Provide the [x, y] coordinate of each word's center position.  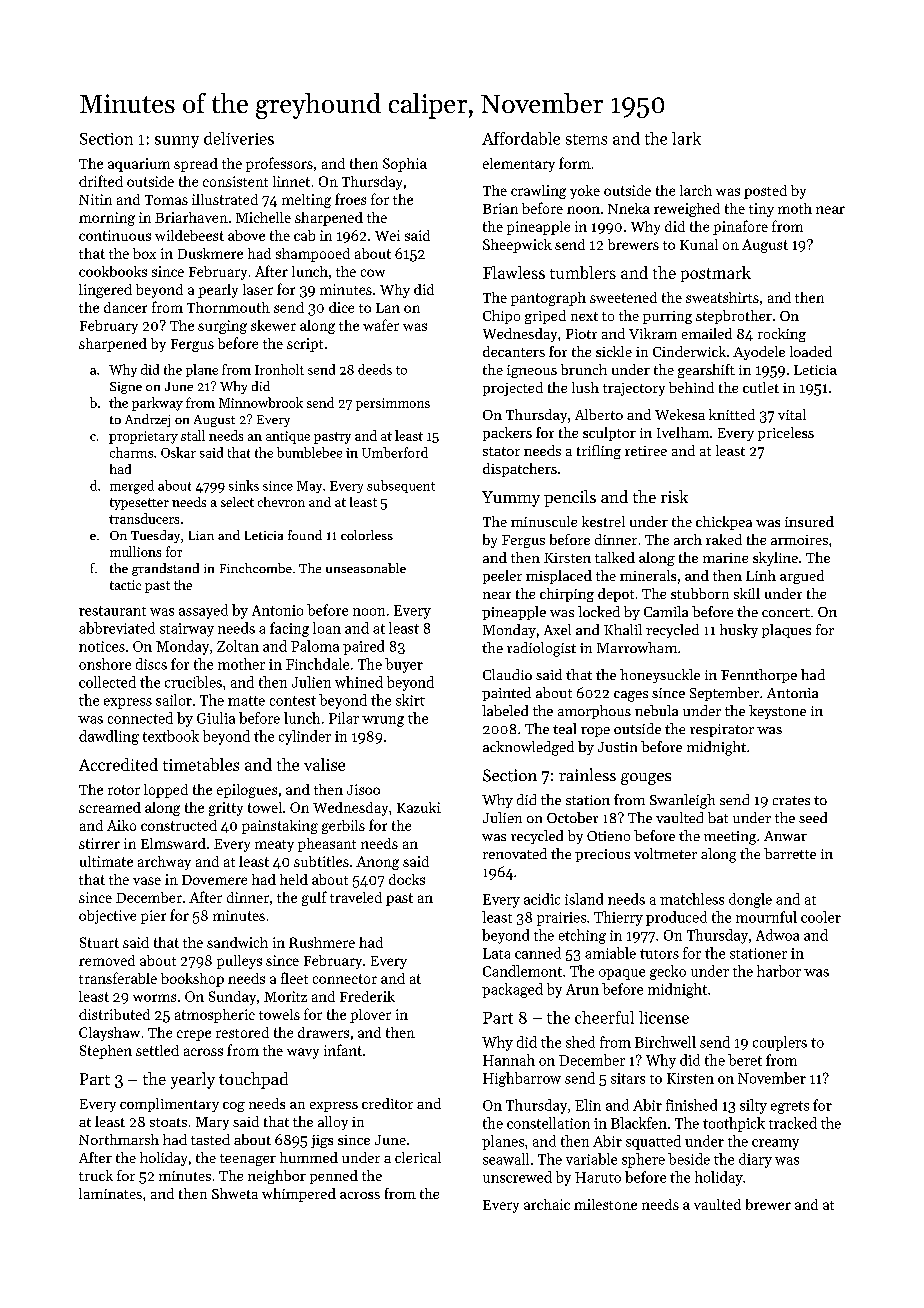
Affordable [521, 138]
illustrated [225, 199]
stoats [168, 1122]
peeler [502, 577]
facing [289, 629]
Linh [761, 575]
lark [686, 138]
